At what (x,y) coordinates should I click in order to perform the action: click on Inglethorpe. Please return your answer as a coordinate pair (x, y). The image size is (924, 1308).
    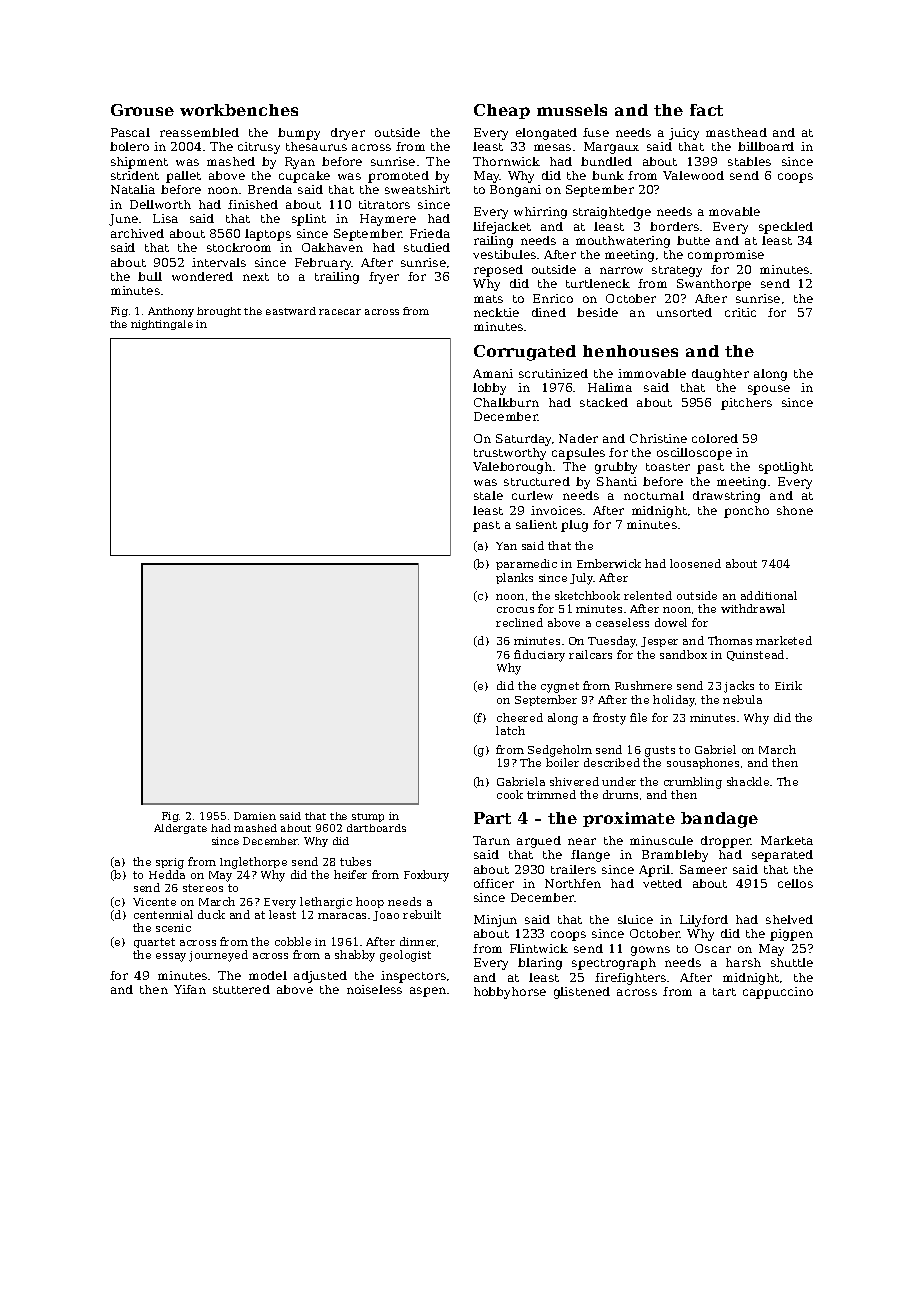
    Looking at the image, I should click on (253, 863).
